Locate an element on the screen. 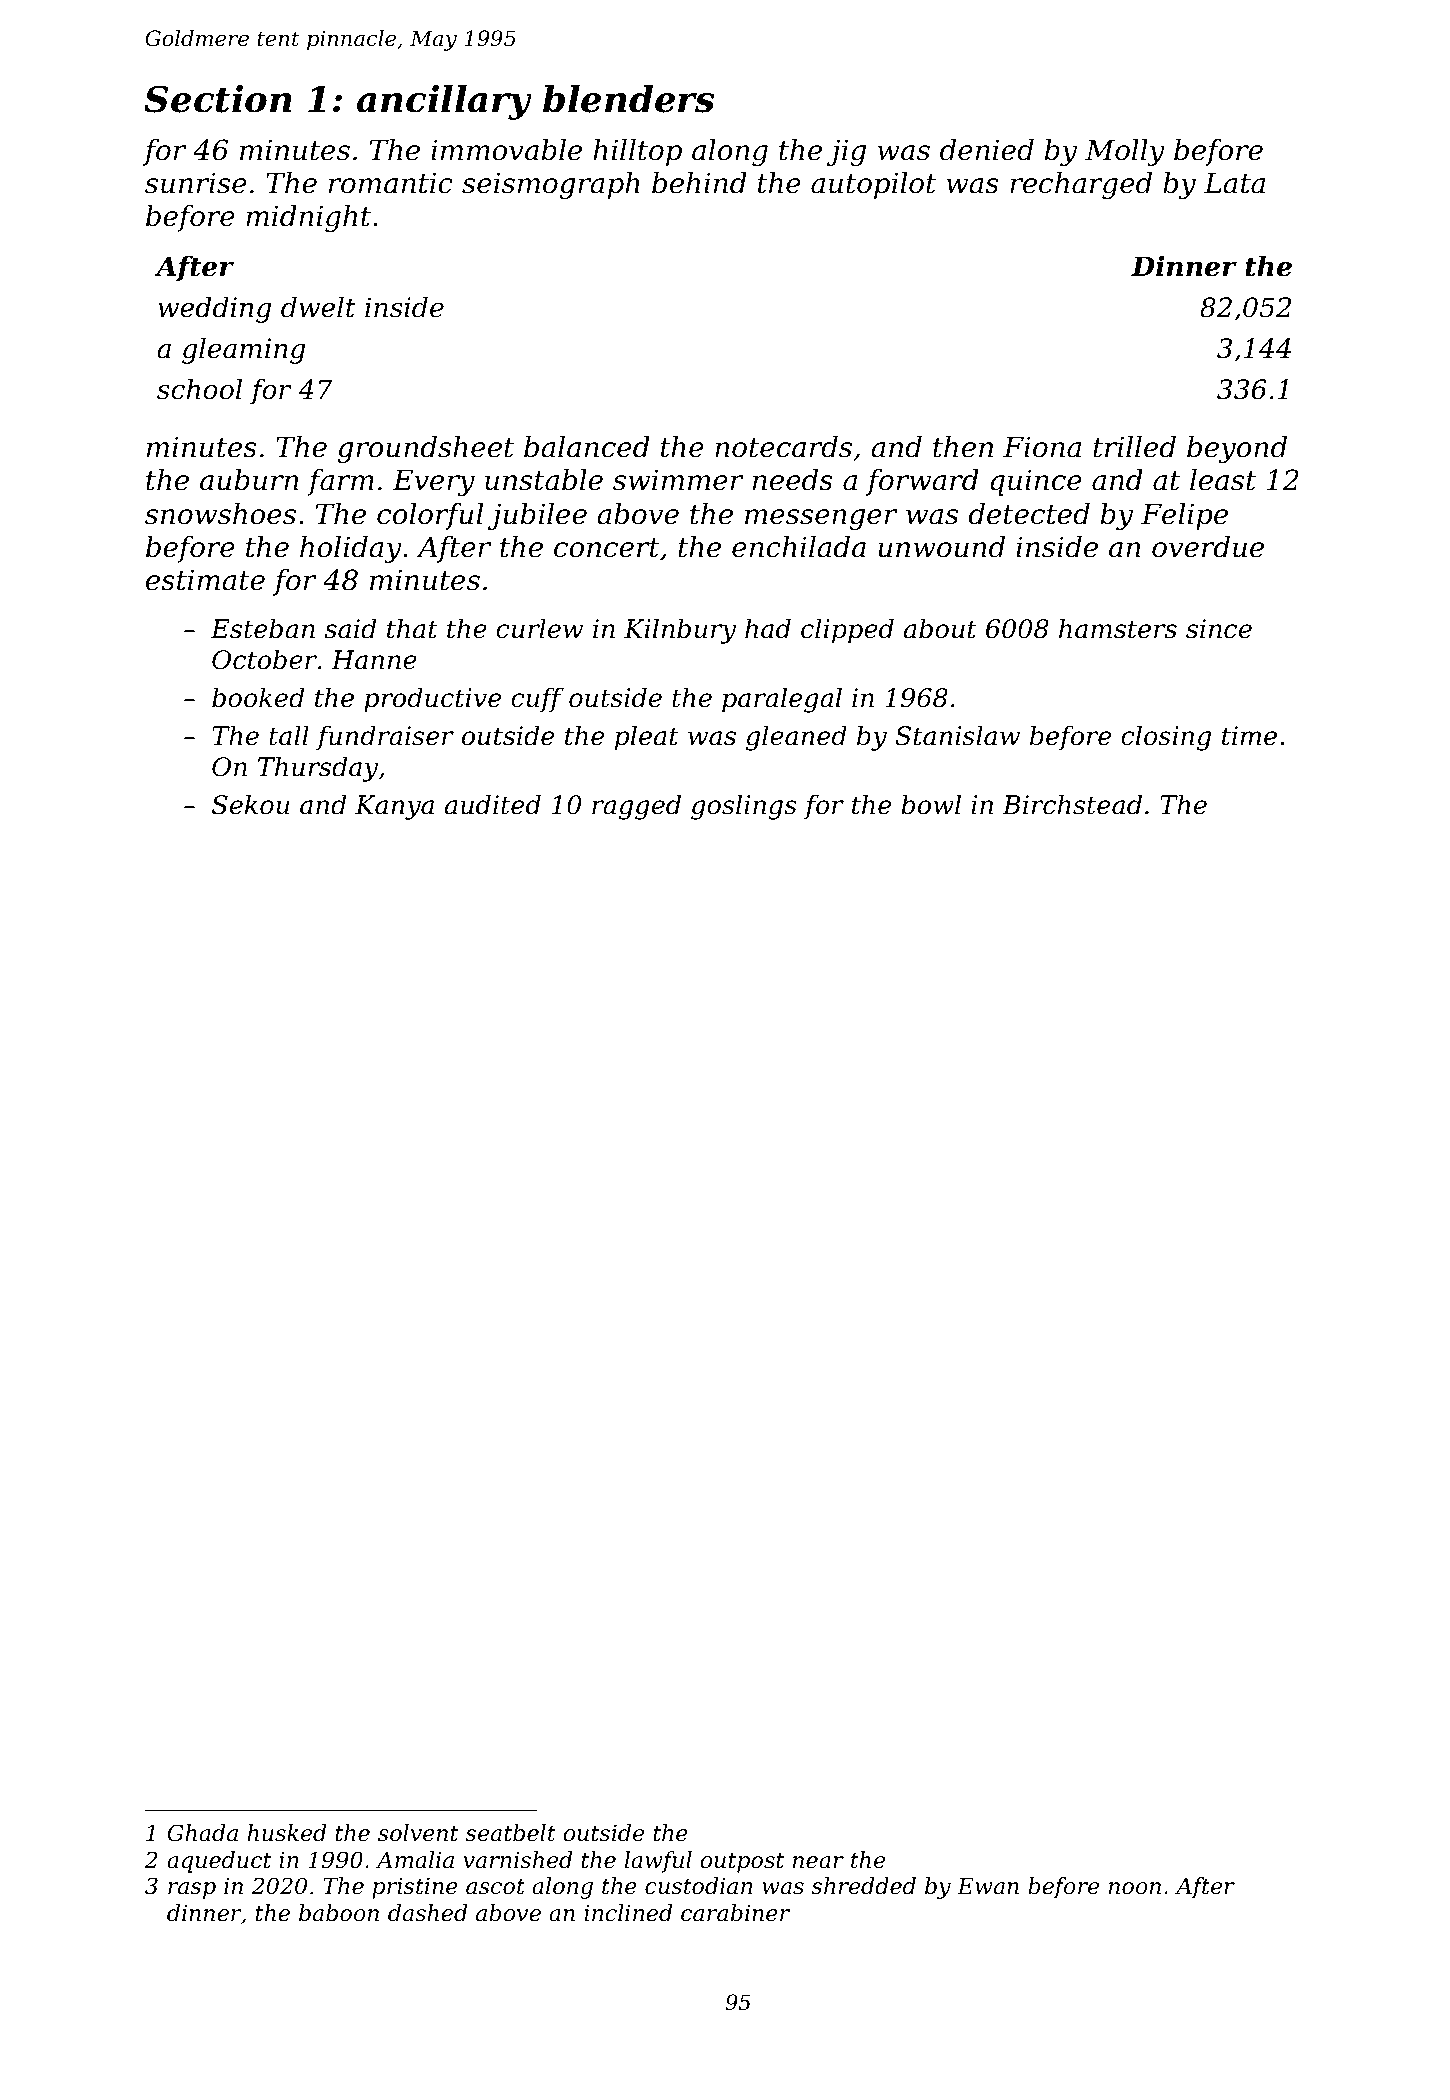 This screenshot has height=2100, width=1450. noon is located at coordinates (1135, 1888).
